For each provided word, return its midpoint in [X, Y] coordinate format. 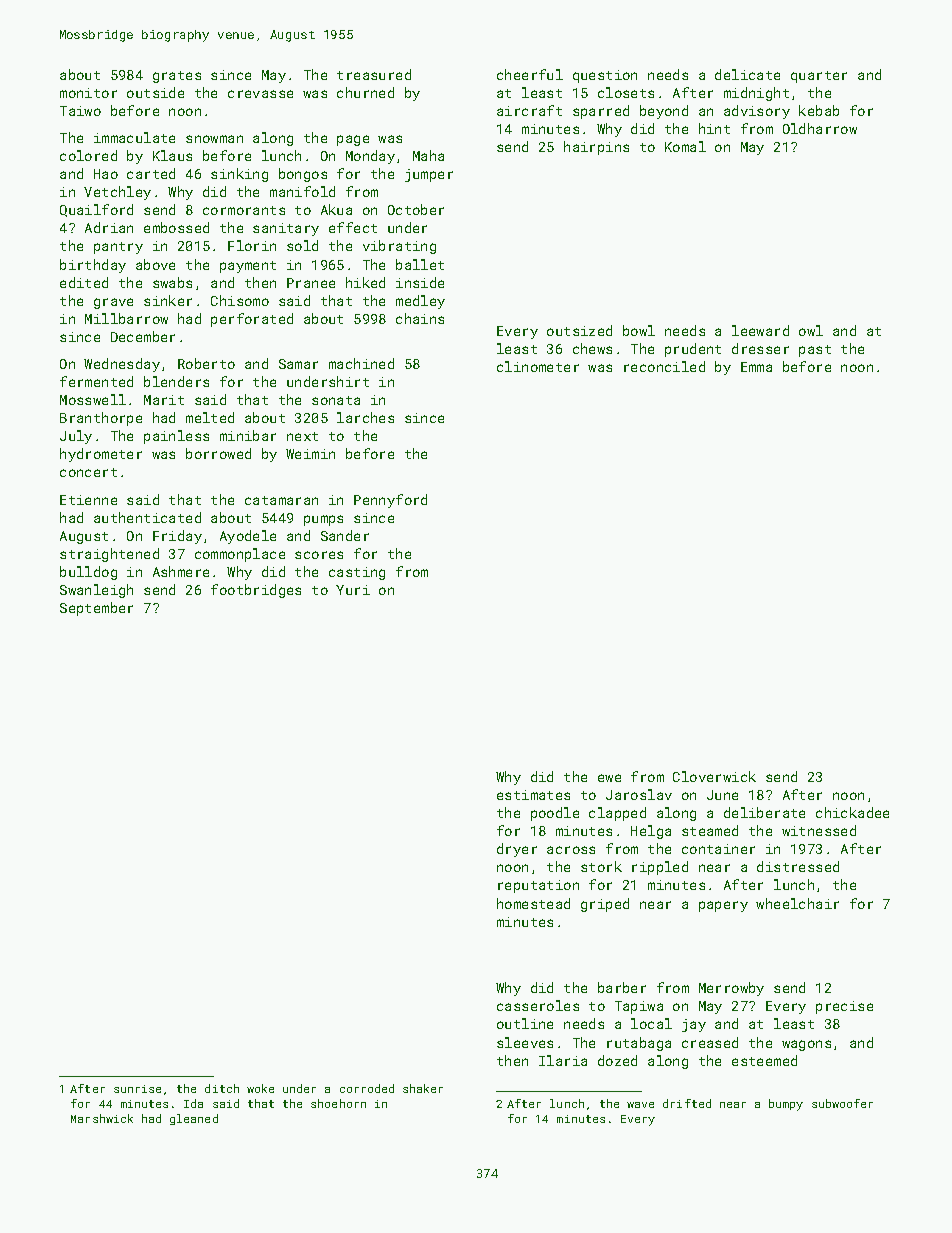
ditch [222, 1088]
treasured [374, 74]
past [815, 351]
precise [844, 1007]
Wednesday [122, 365]
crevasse [260, 94]
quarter [819, 77]
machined [361, 363]
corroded [367, 1088]
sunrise [137, 1089]
